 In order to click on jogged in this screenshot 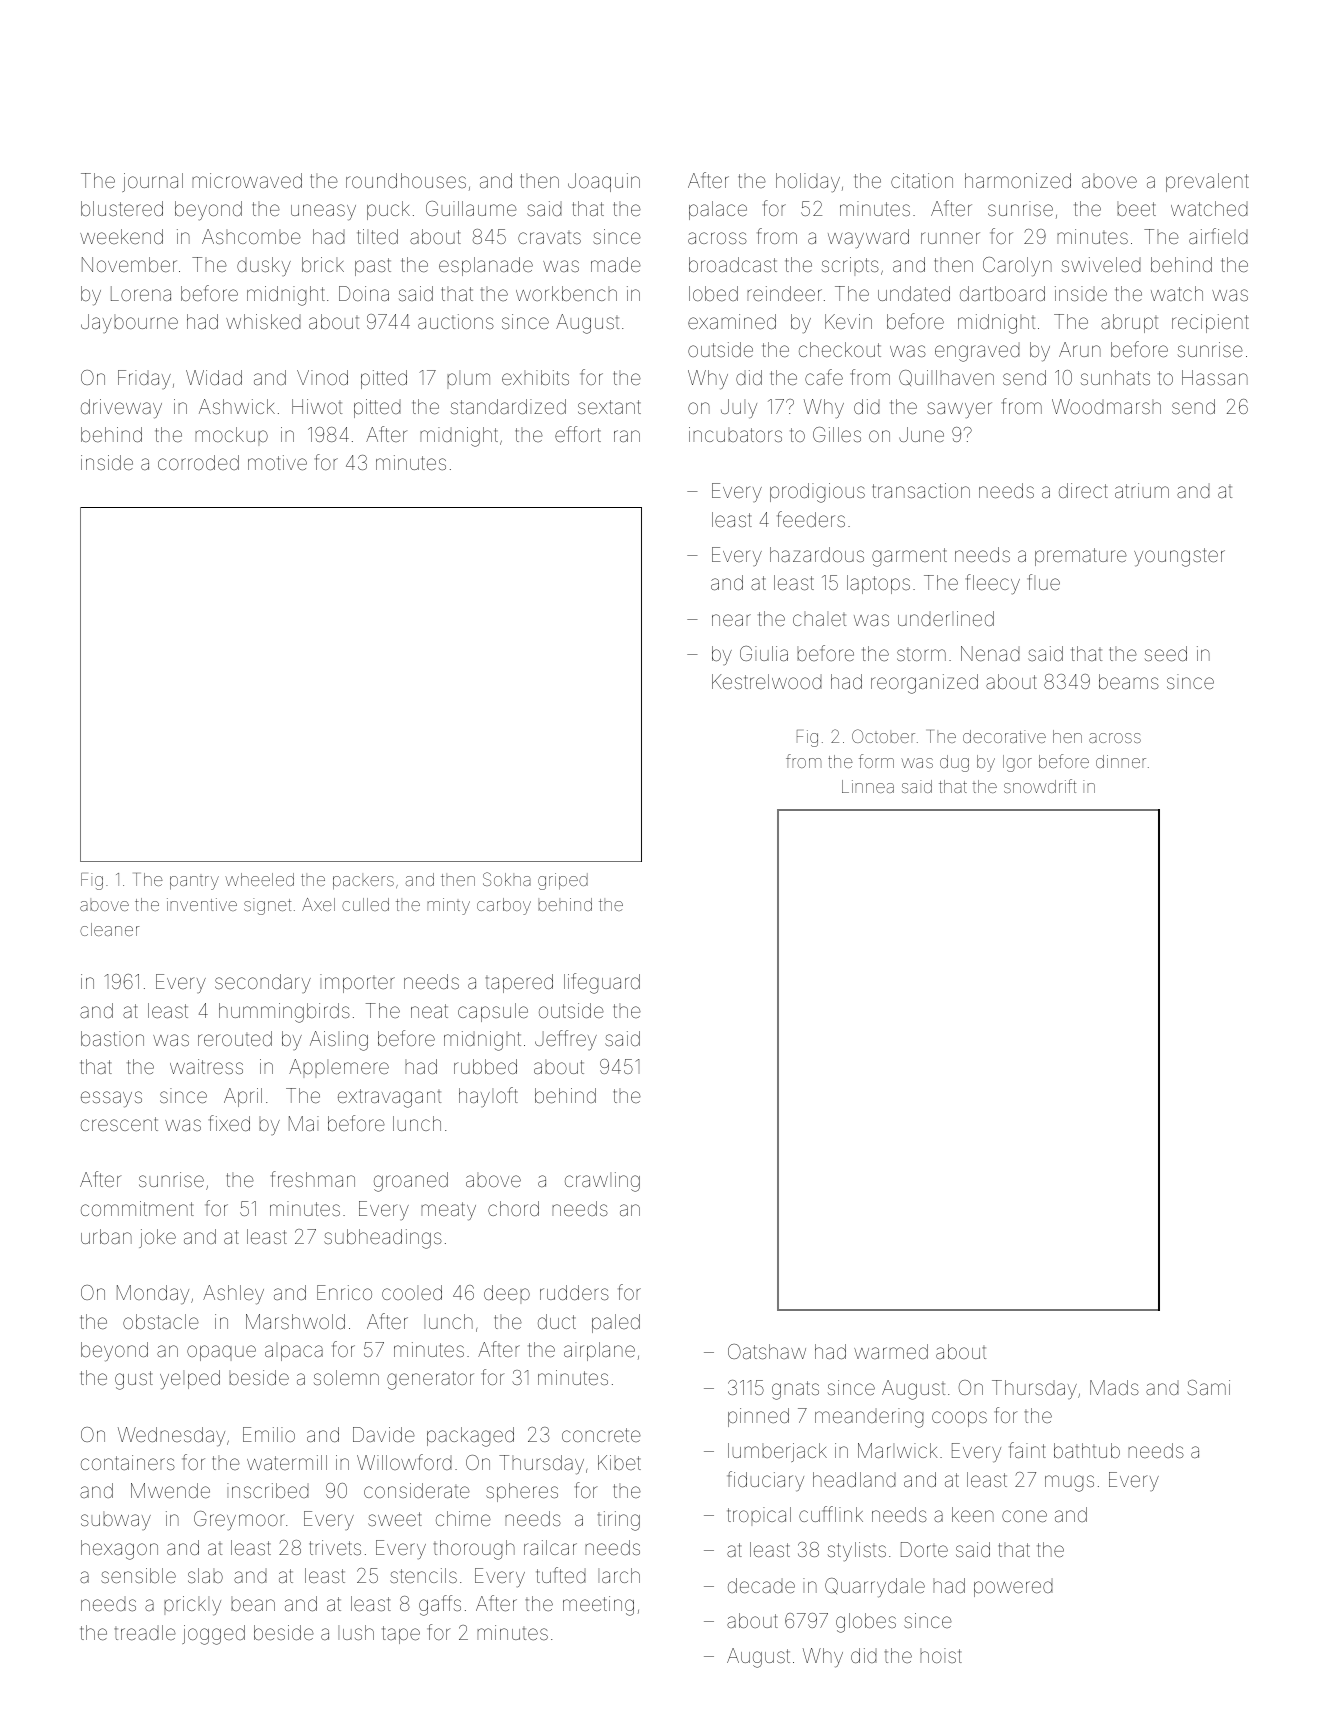, I will do `click(213, 1635)`.
